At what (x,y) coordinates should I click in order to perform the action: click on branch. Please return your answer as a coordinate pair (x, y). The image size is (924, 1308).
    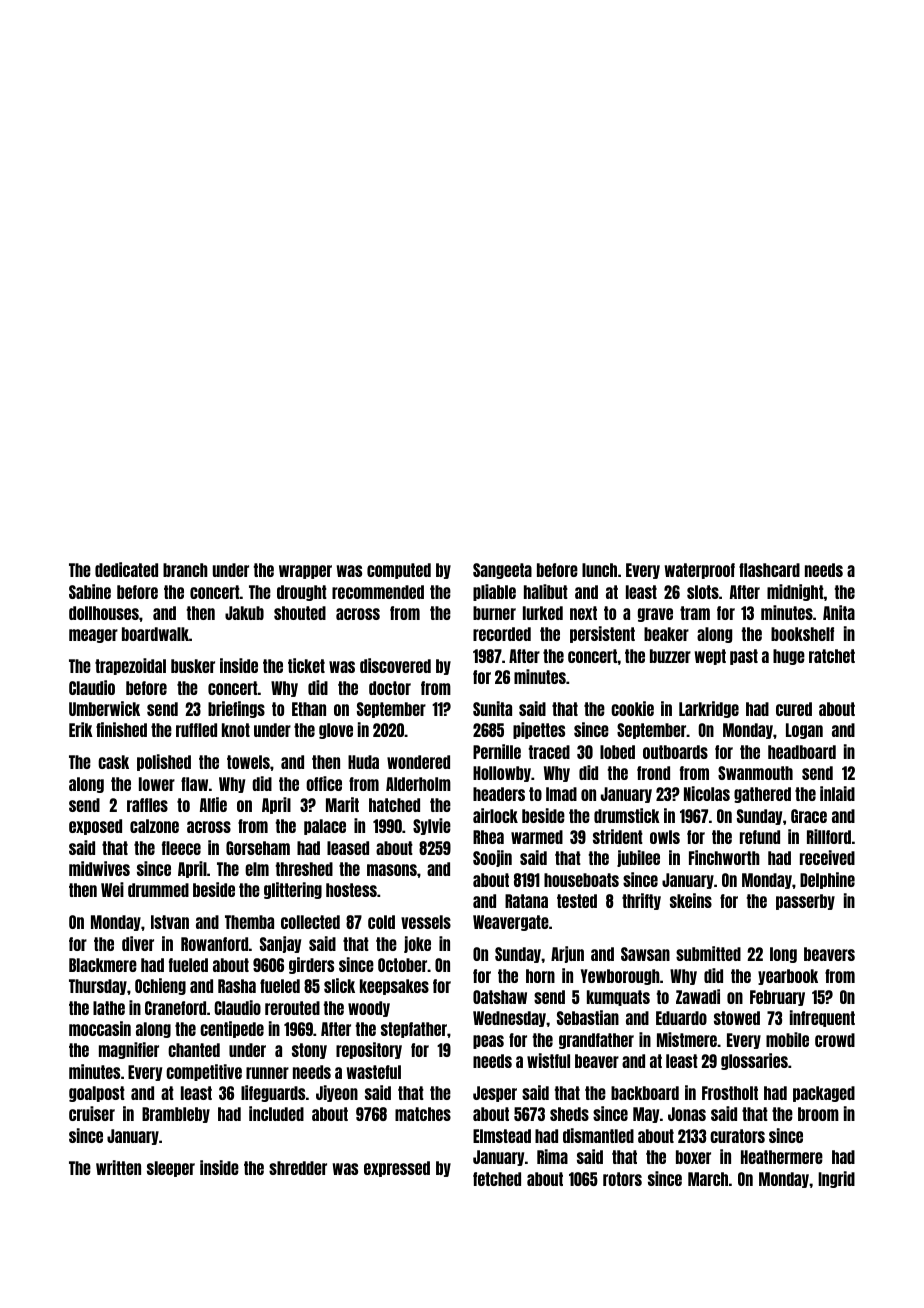
    Looking at the image, I should click on (185, 570).
